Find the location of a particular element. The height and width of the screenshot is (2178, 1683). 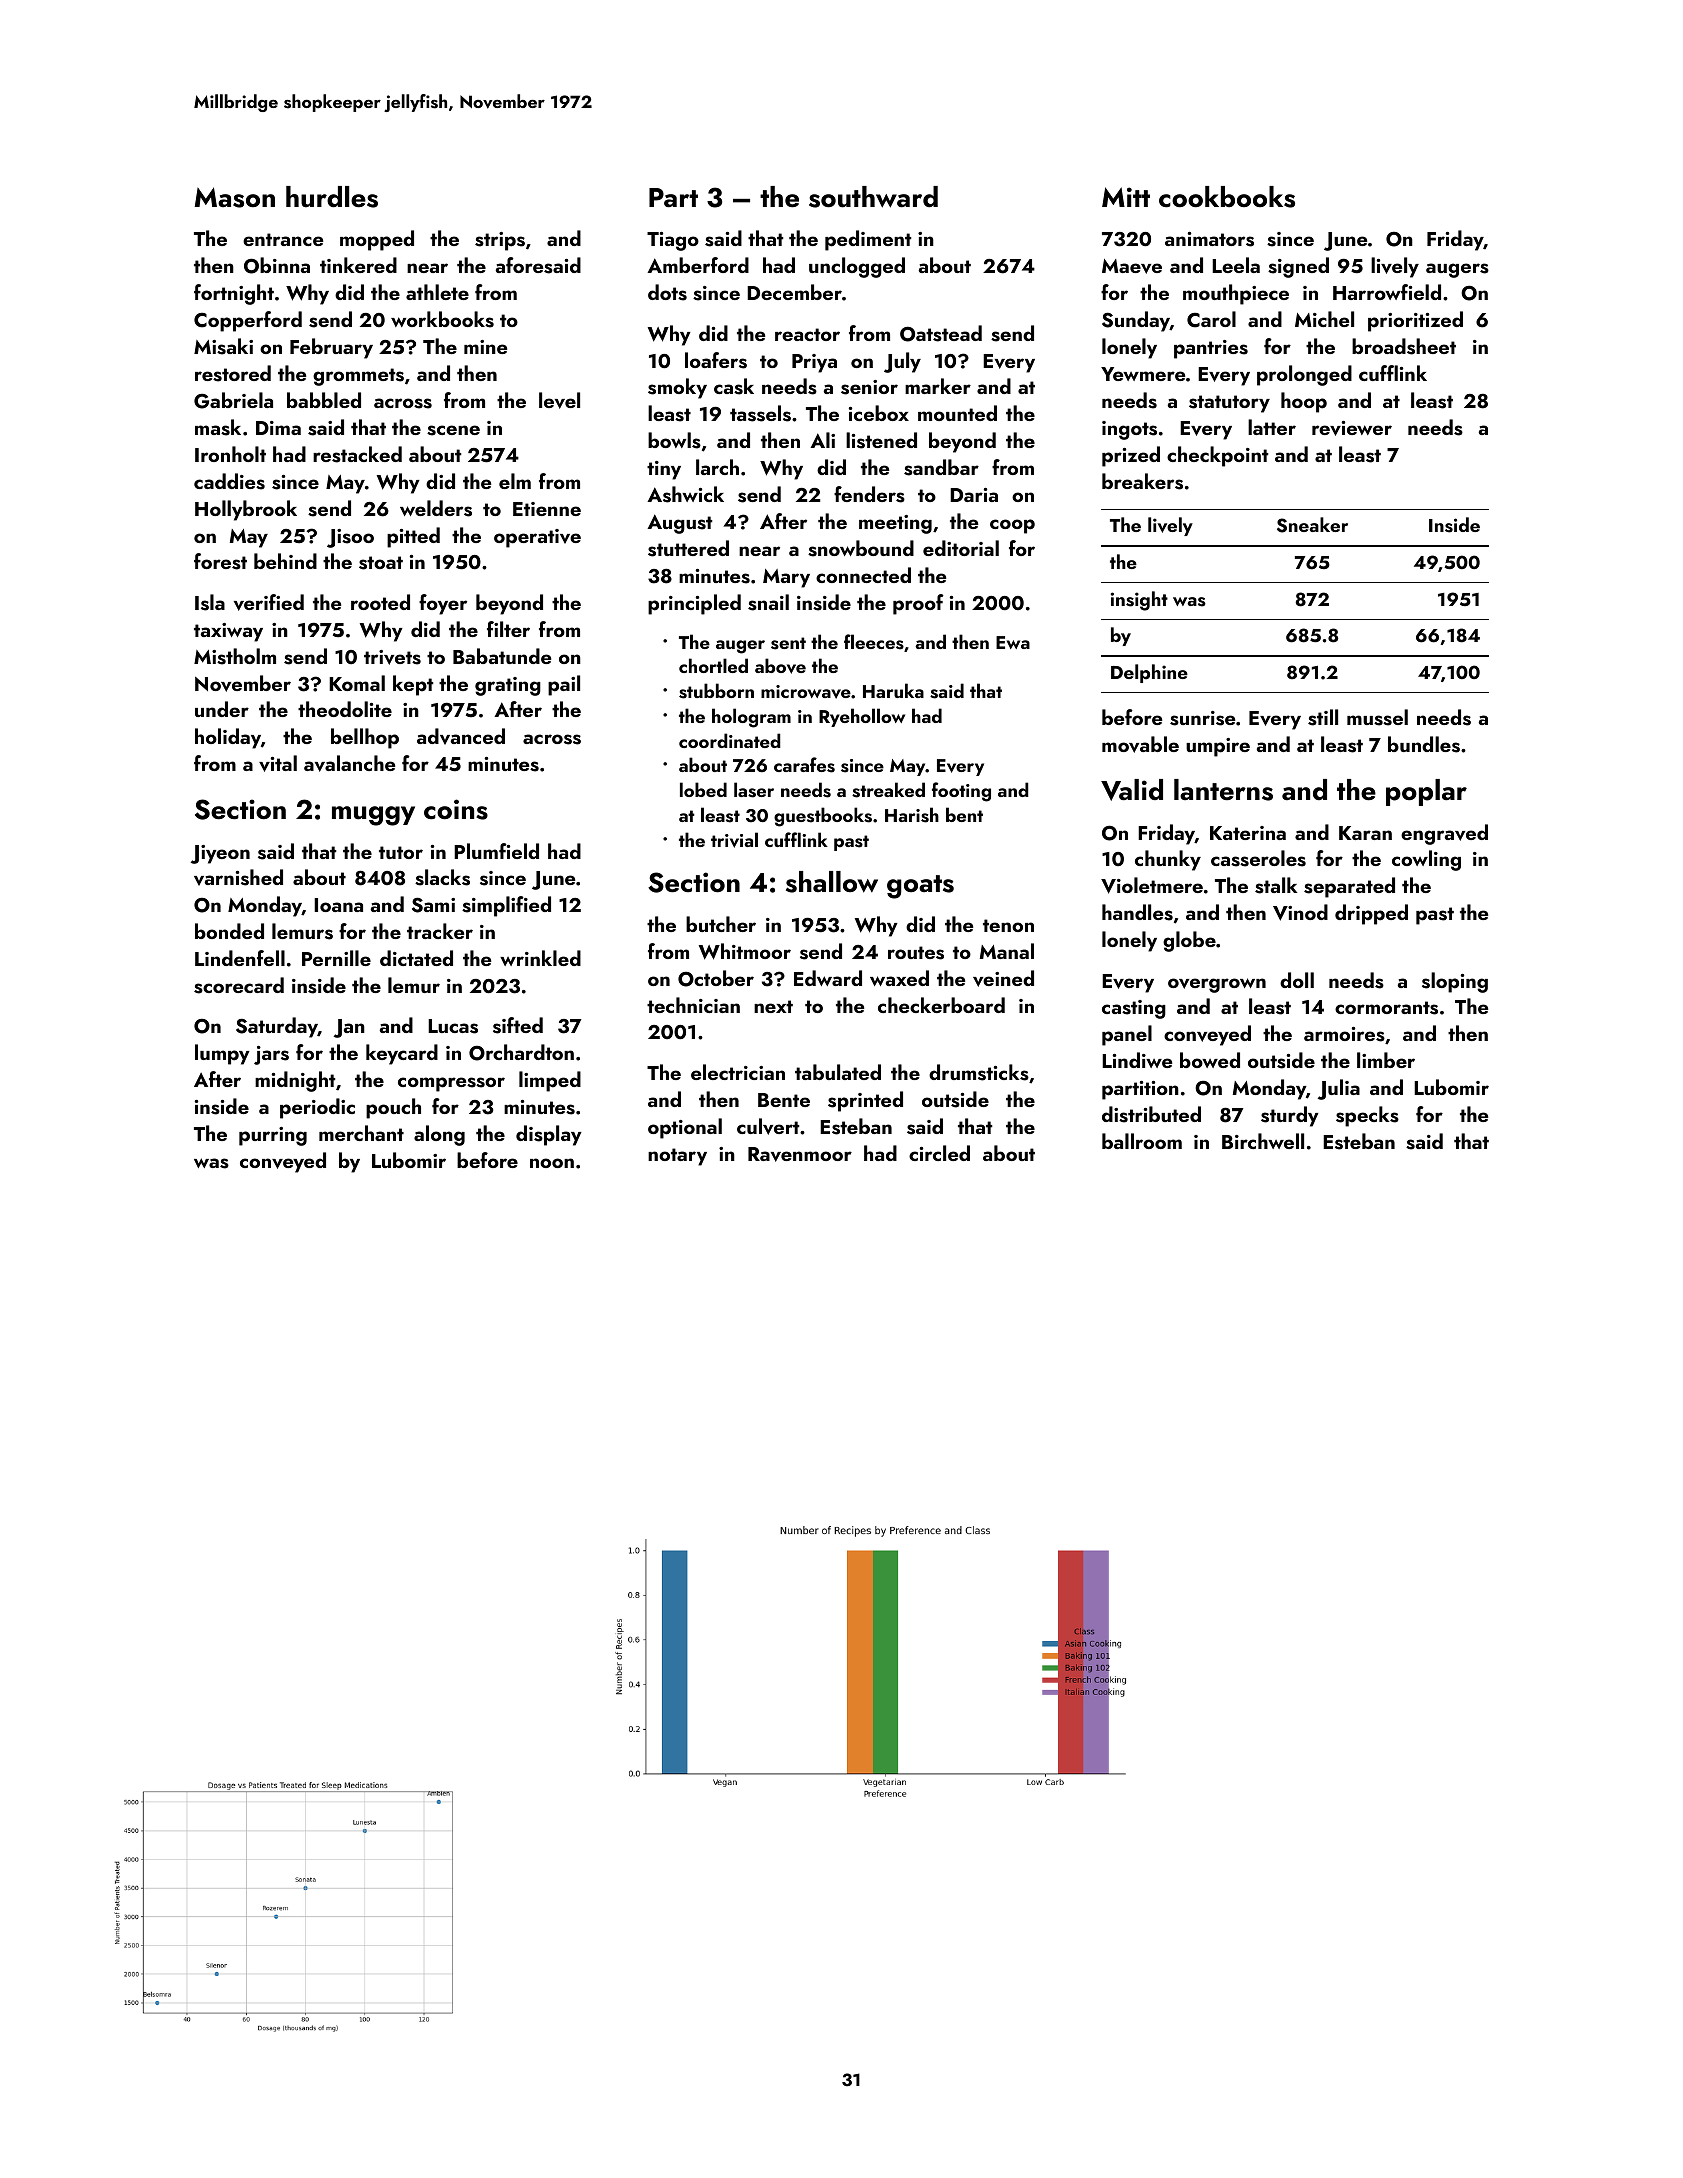

under is located at coordinates (222, 709).
